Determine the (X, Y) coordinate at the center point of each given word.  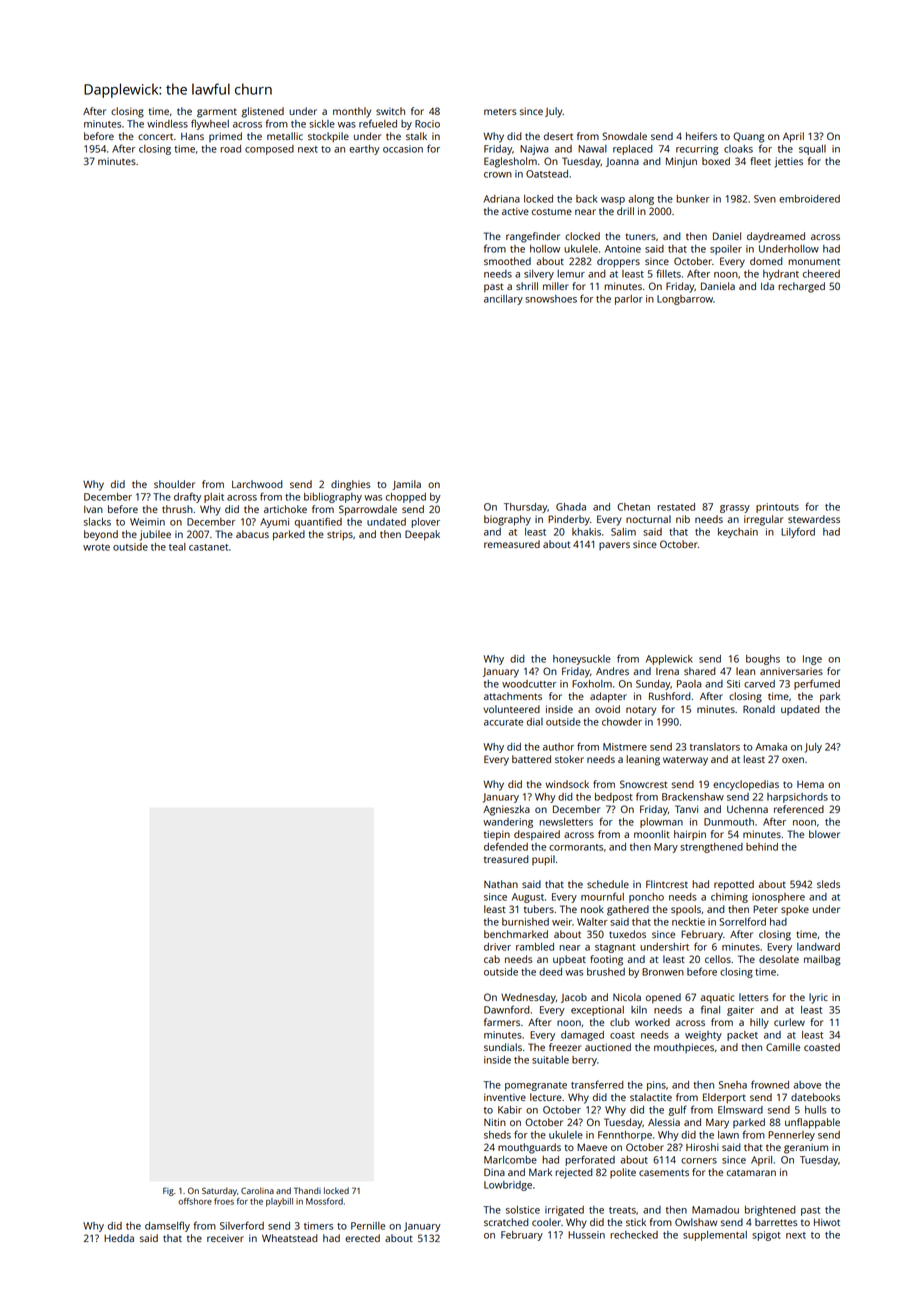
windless (167, 124)
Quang (749, 137)
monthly (352, 112)
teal (177, 547)
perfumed (817, 684)
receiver (225, 1238)
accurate (503, 722)
